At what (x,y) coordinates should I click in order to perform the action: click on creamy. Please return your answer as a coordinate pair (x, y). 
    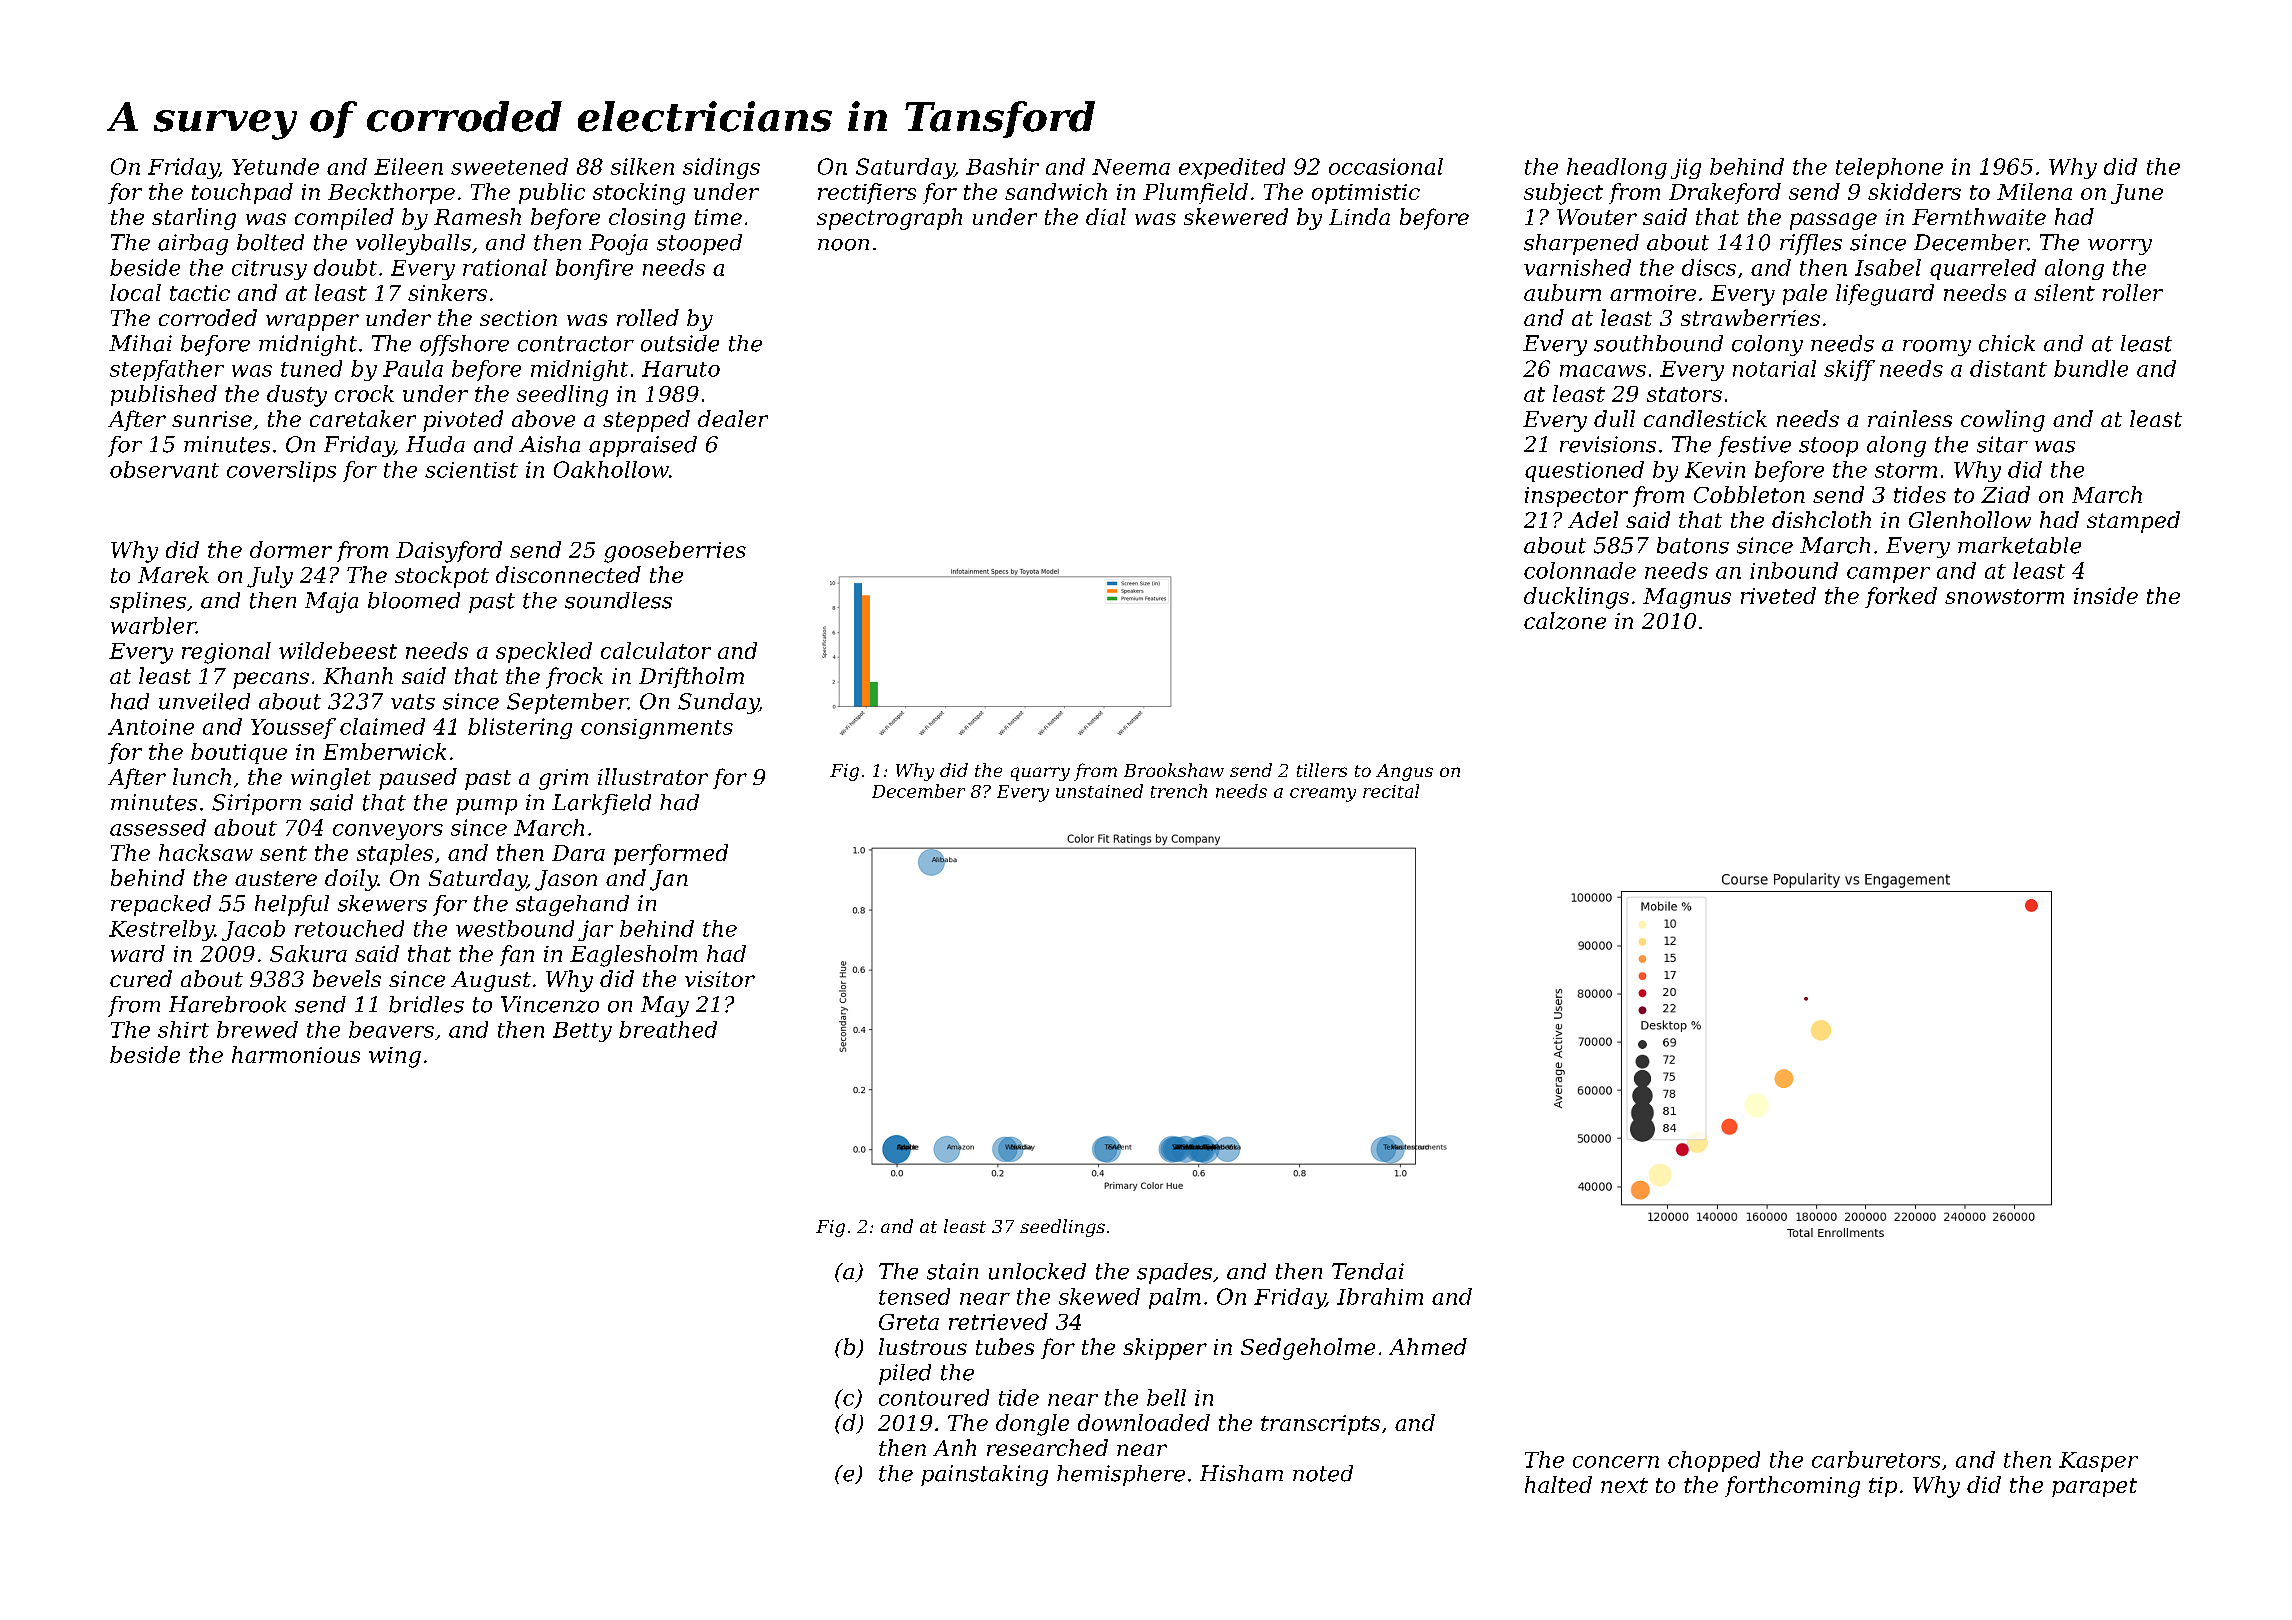
    Looking at the image, I should click on (1323, 795).
